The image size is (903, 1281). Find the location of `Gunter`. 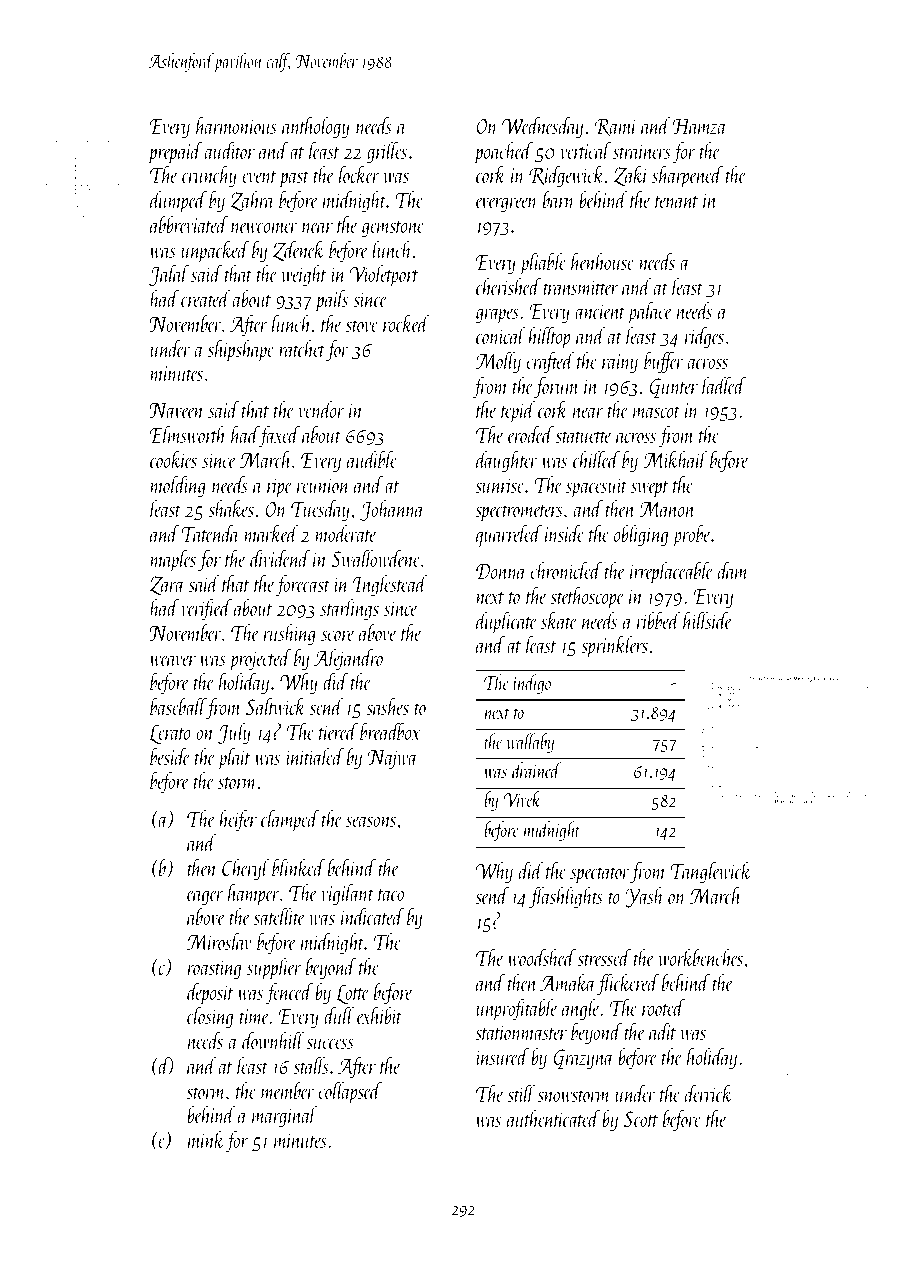

Gunter is located at coordinates (673, 388).
